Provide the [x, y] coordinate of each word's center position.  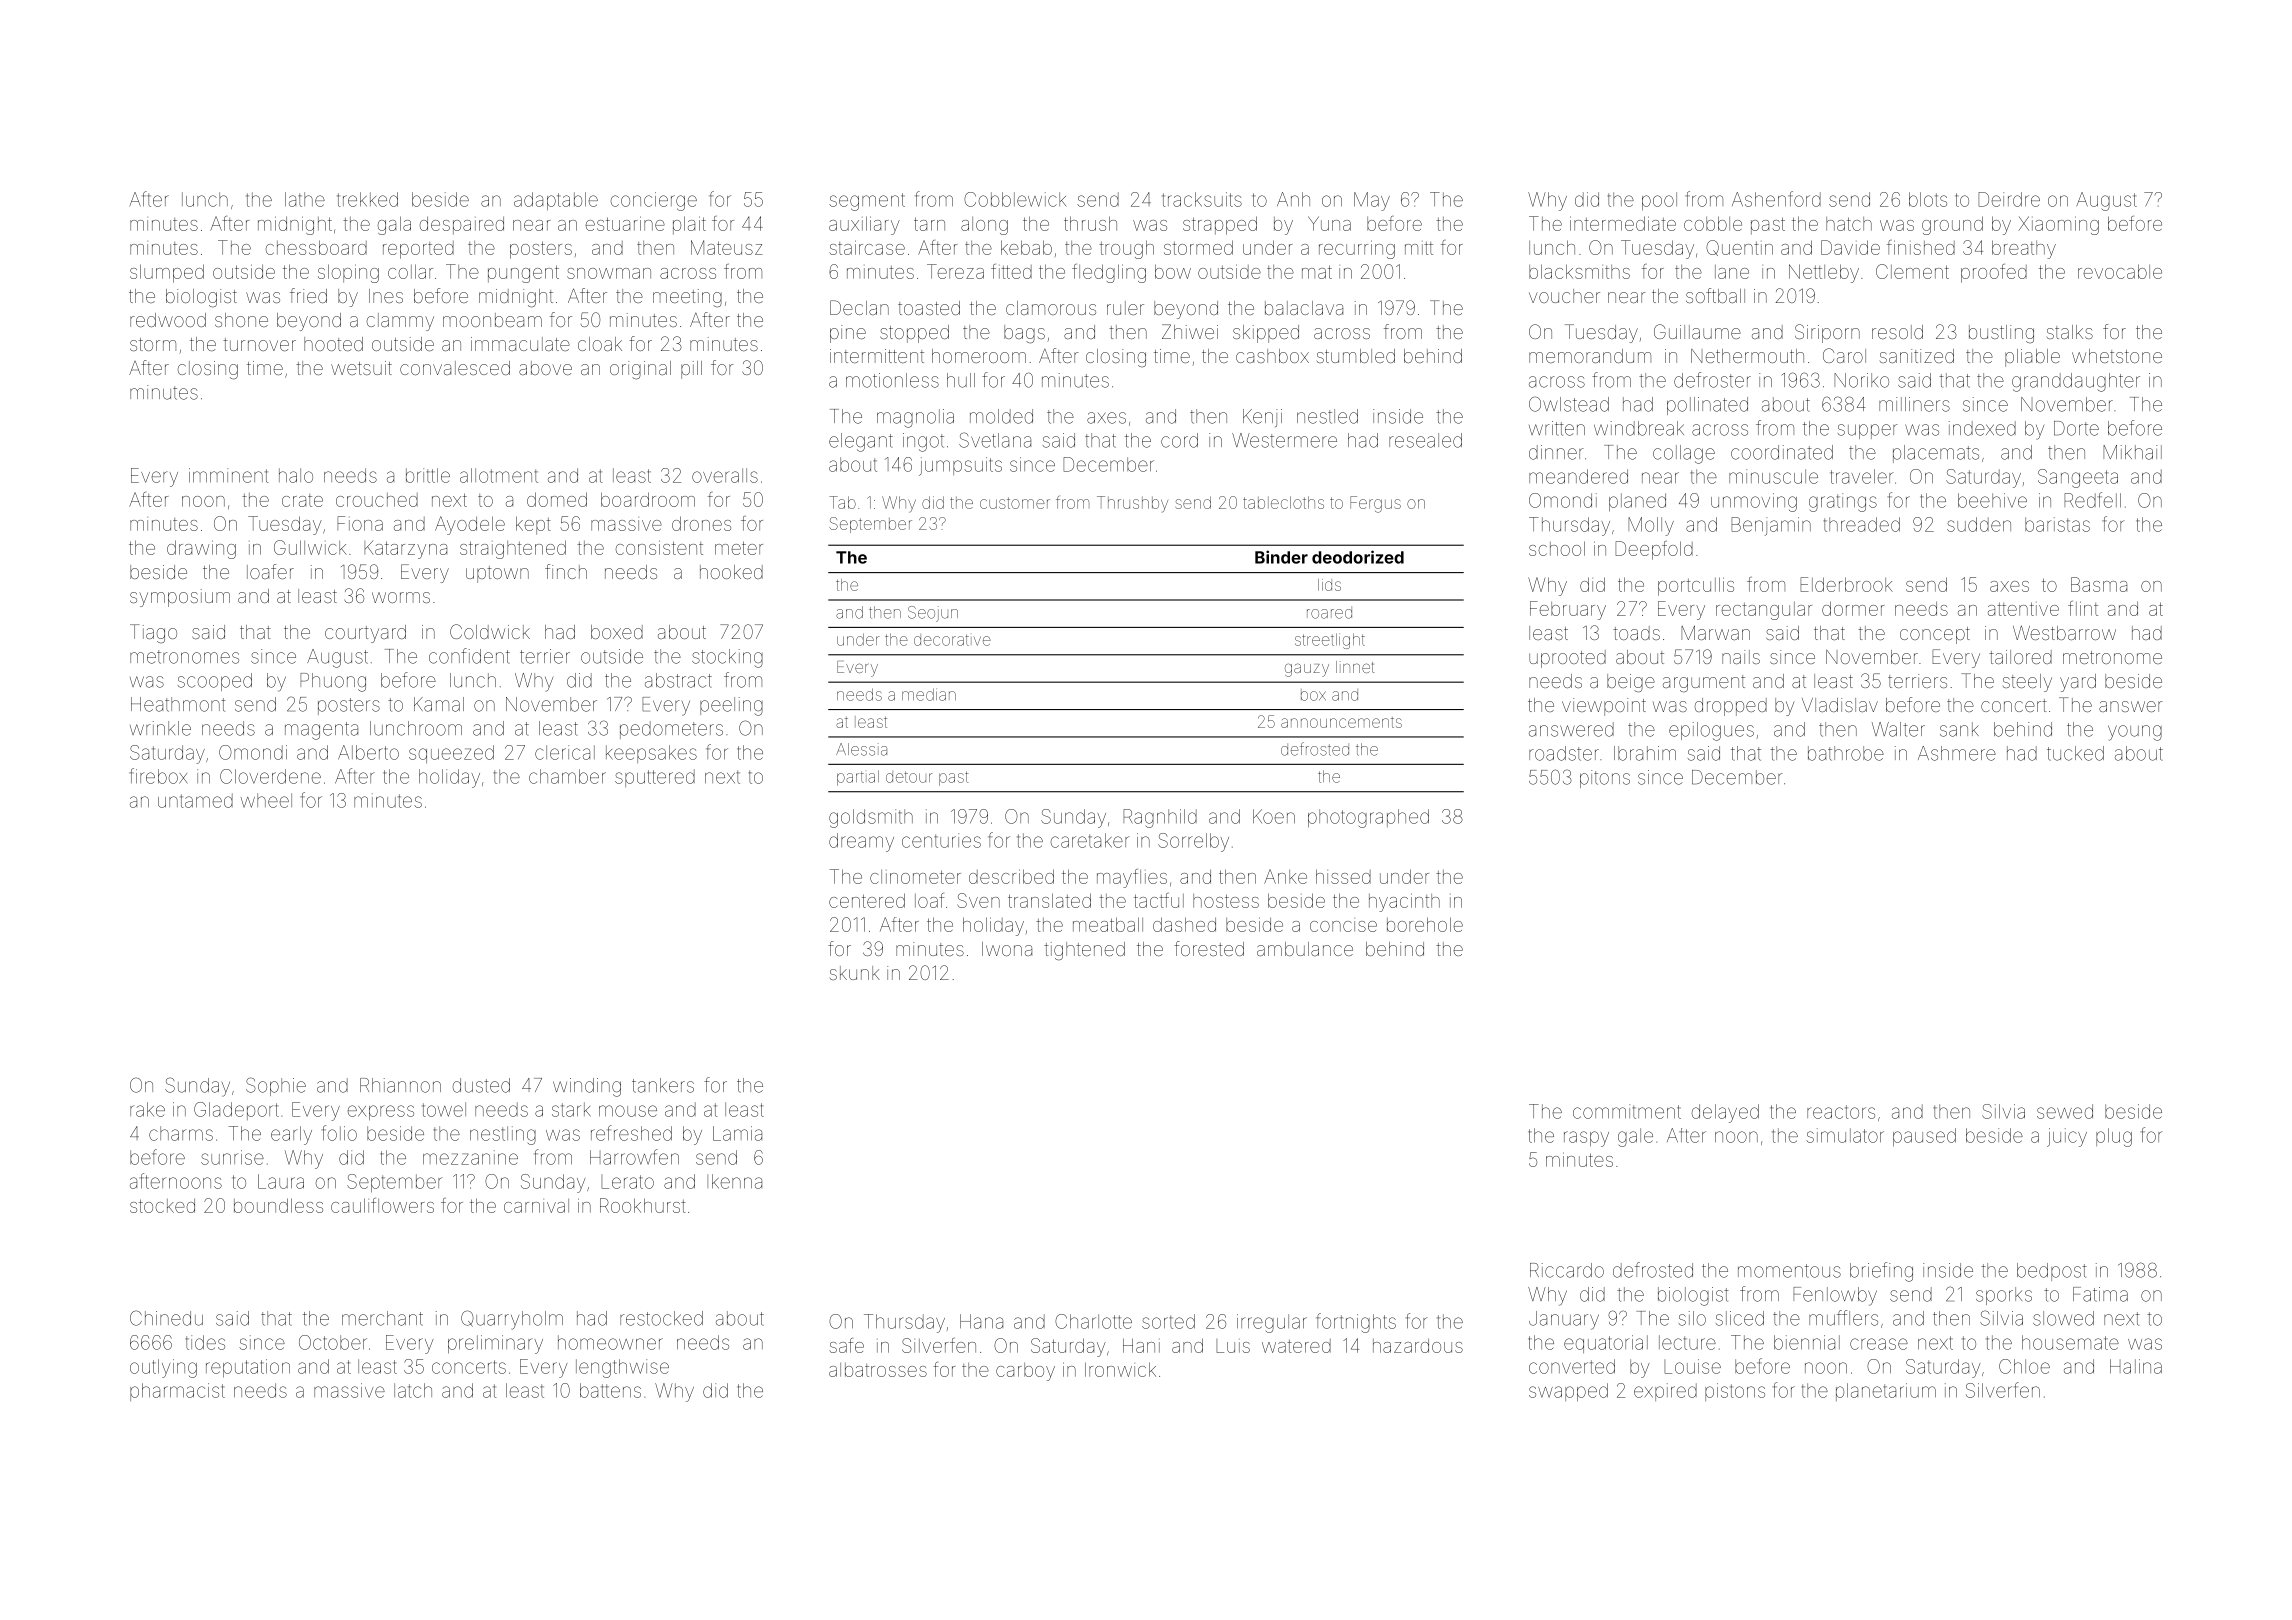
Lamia [737, 1133]
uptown [497, 574]
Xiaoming [2058, 225]
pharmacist [177, 1392]
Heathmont [178, 704]
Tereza [955, 271]
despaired [462, 226]
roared [1329, 613]
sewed [2065, 1111]
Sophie [276, 1086]
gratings [1843, 502]
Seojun [933, 614]
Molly [1651, 526]
